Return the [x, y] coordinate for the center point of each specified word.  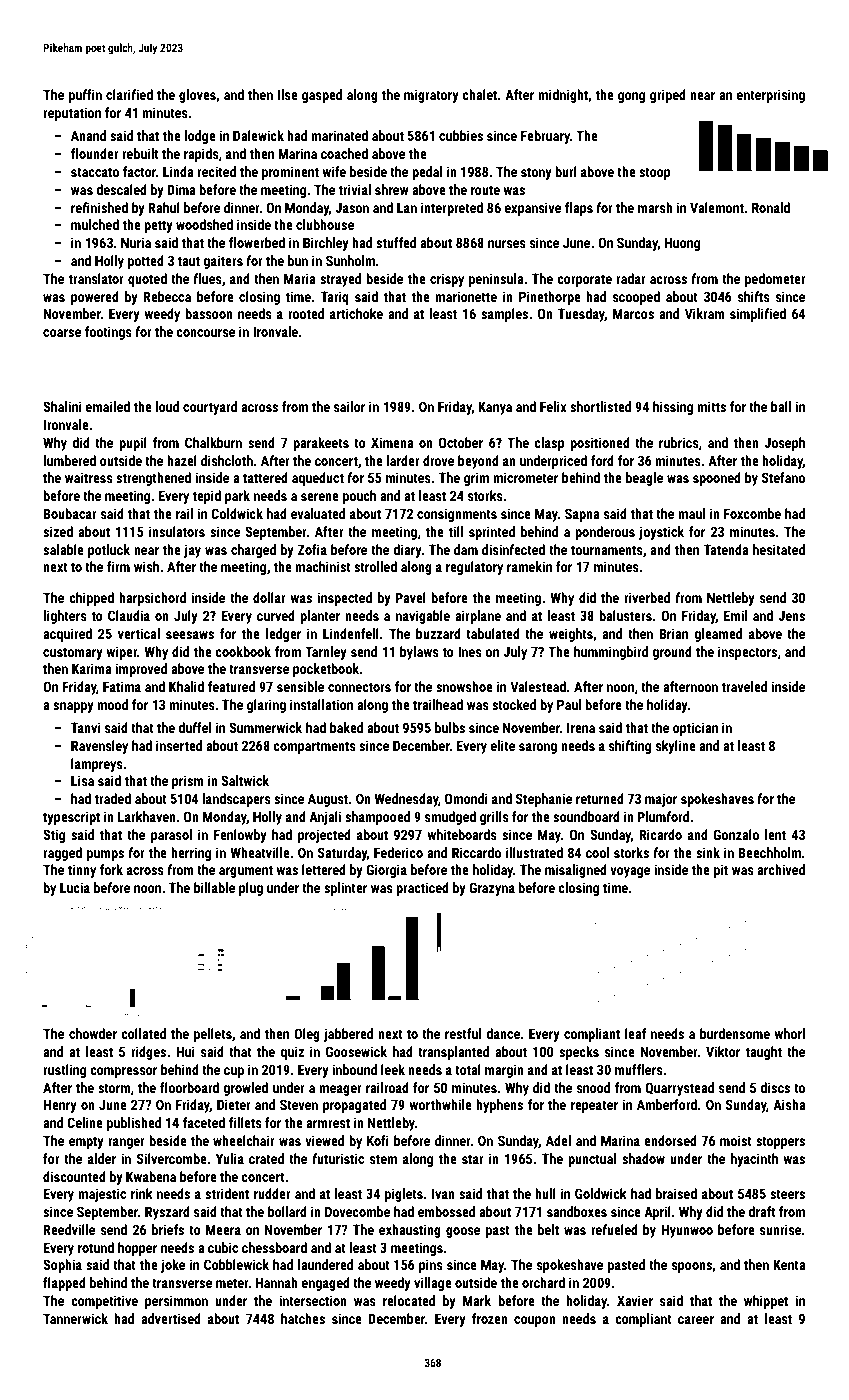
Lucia [75, 887]
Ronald [771, 207]
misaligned [576, 871]
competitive [104, 1302]
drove [438, 460]
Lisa [82, 780]
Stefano [783, 477]
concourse [205, 333]
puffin [85, 96]
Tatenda [726, 549]
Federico [398, 852]
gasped [322, 96]
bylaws [419, 653]
